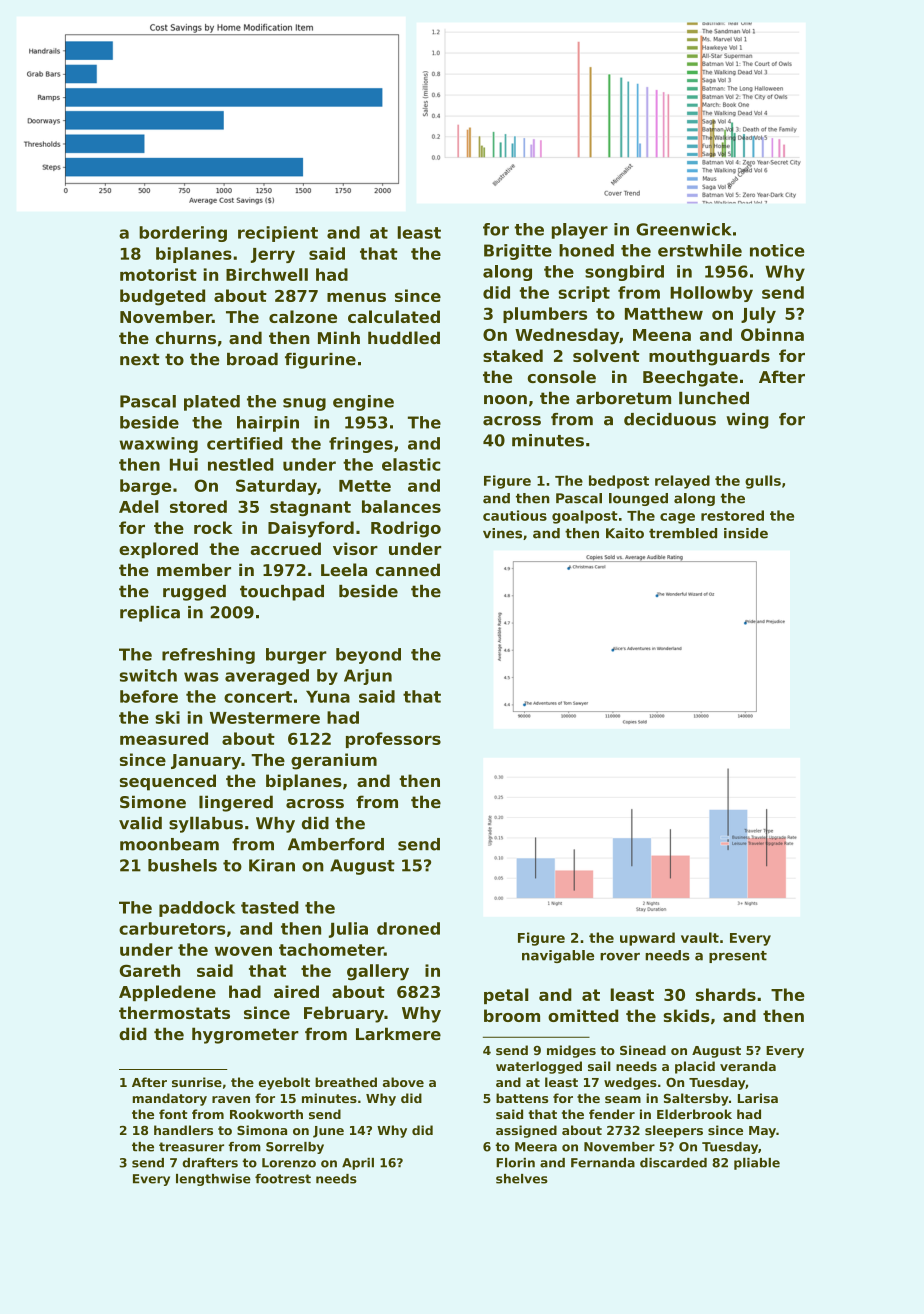 The image size is (924, 1314). I want to click on motorist, so click(158, 274).
